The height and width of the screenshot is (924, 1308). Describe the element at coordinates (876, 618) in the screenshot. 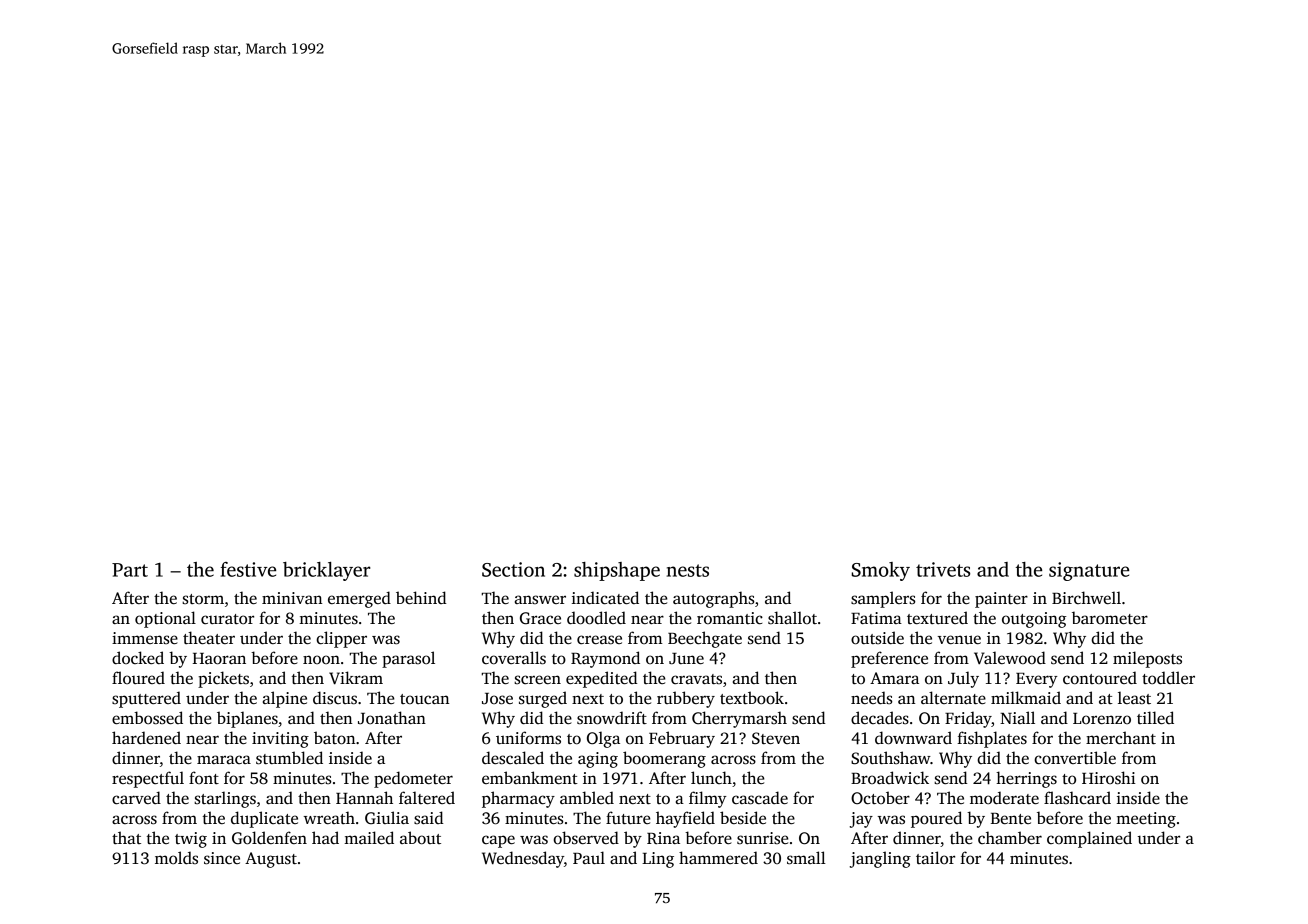

I see `Fatima` at that location.
